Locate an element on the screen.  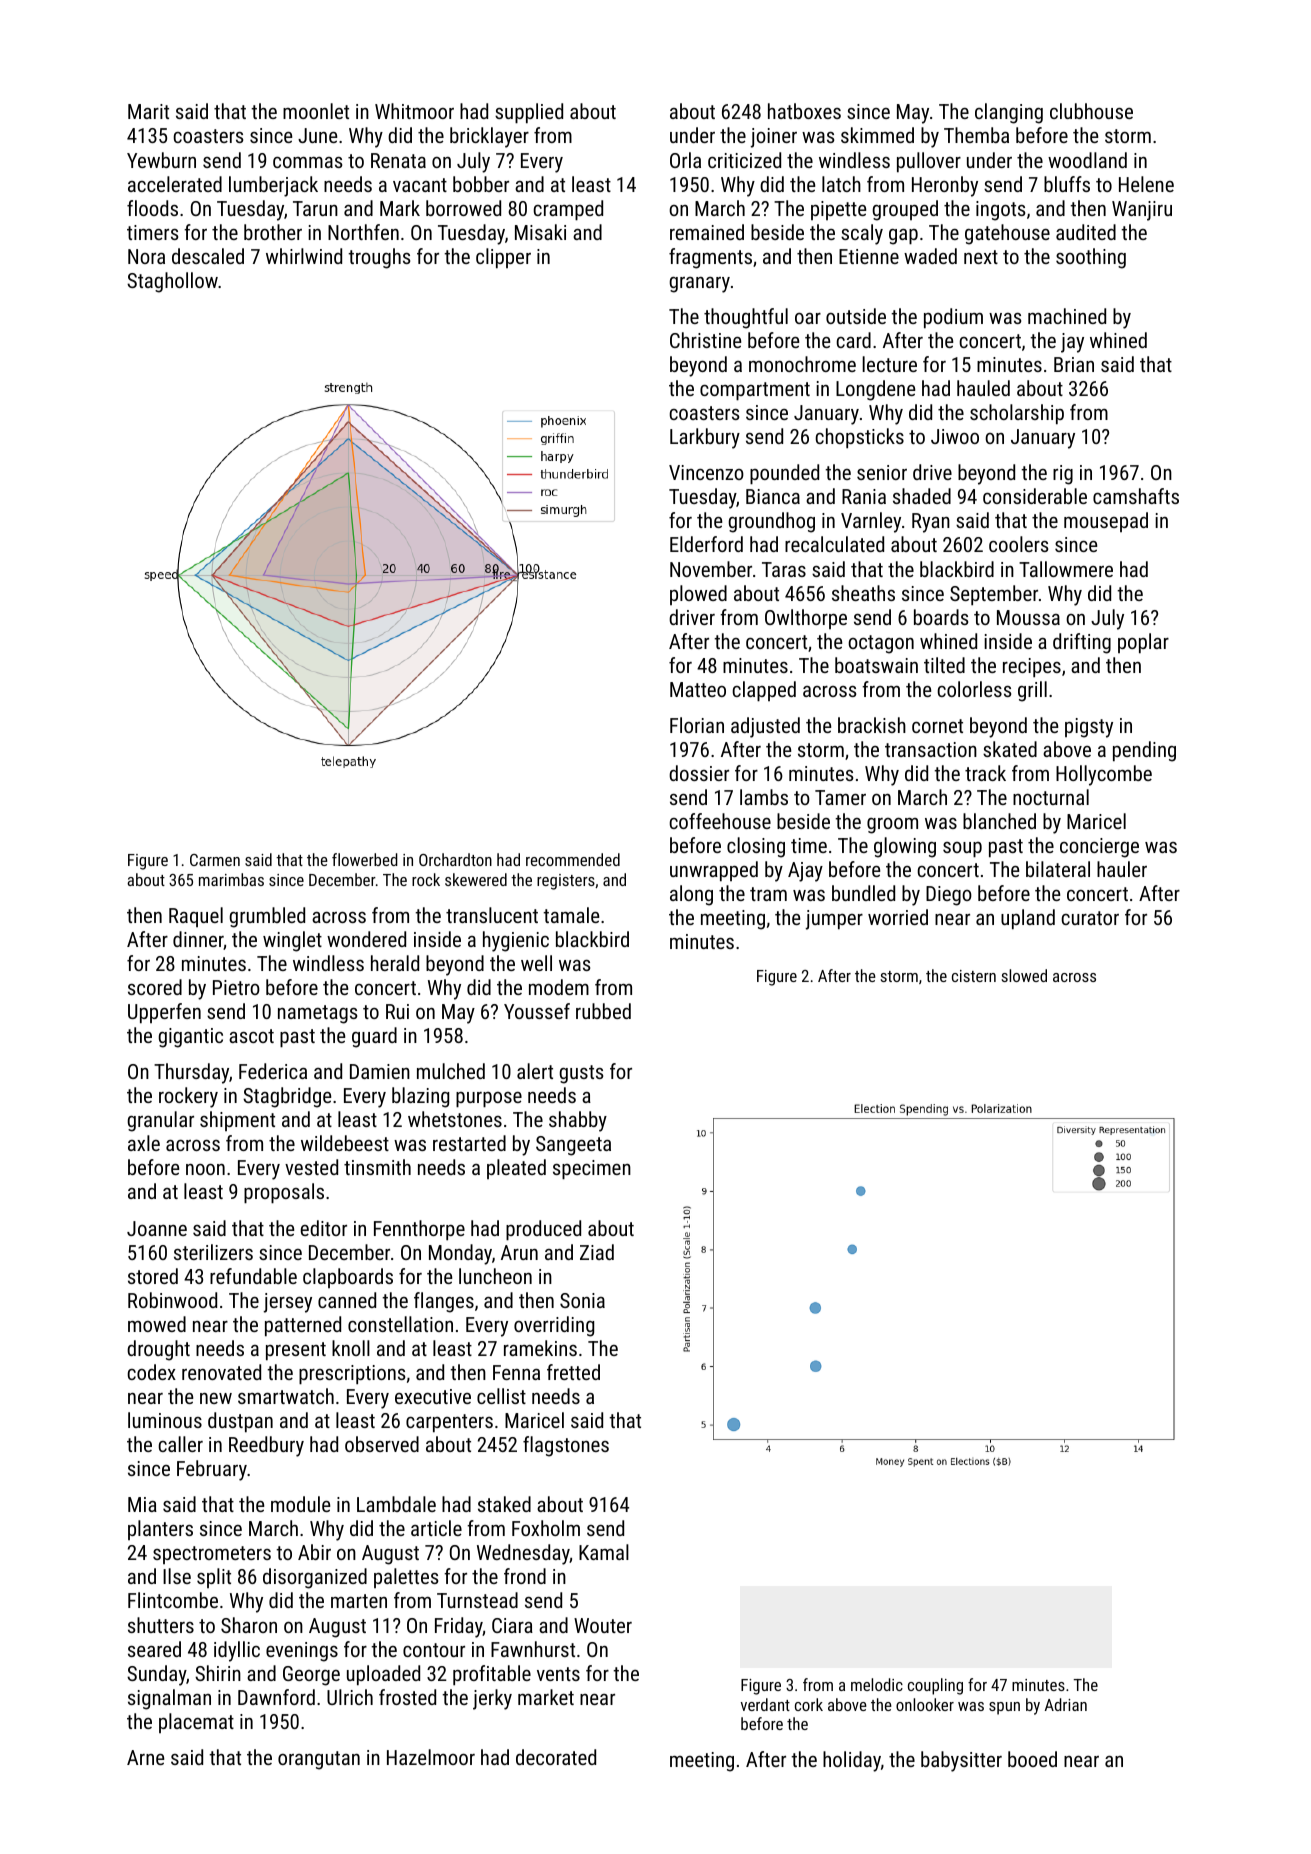
Staghollow is located at coordinates (172, 282).
